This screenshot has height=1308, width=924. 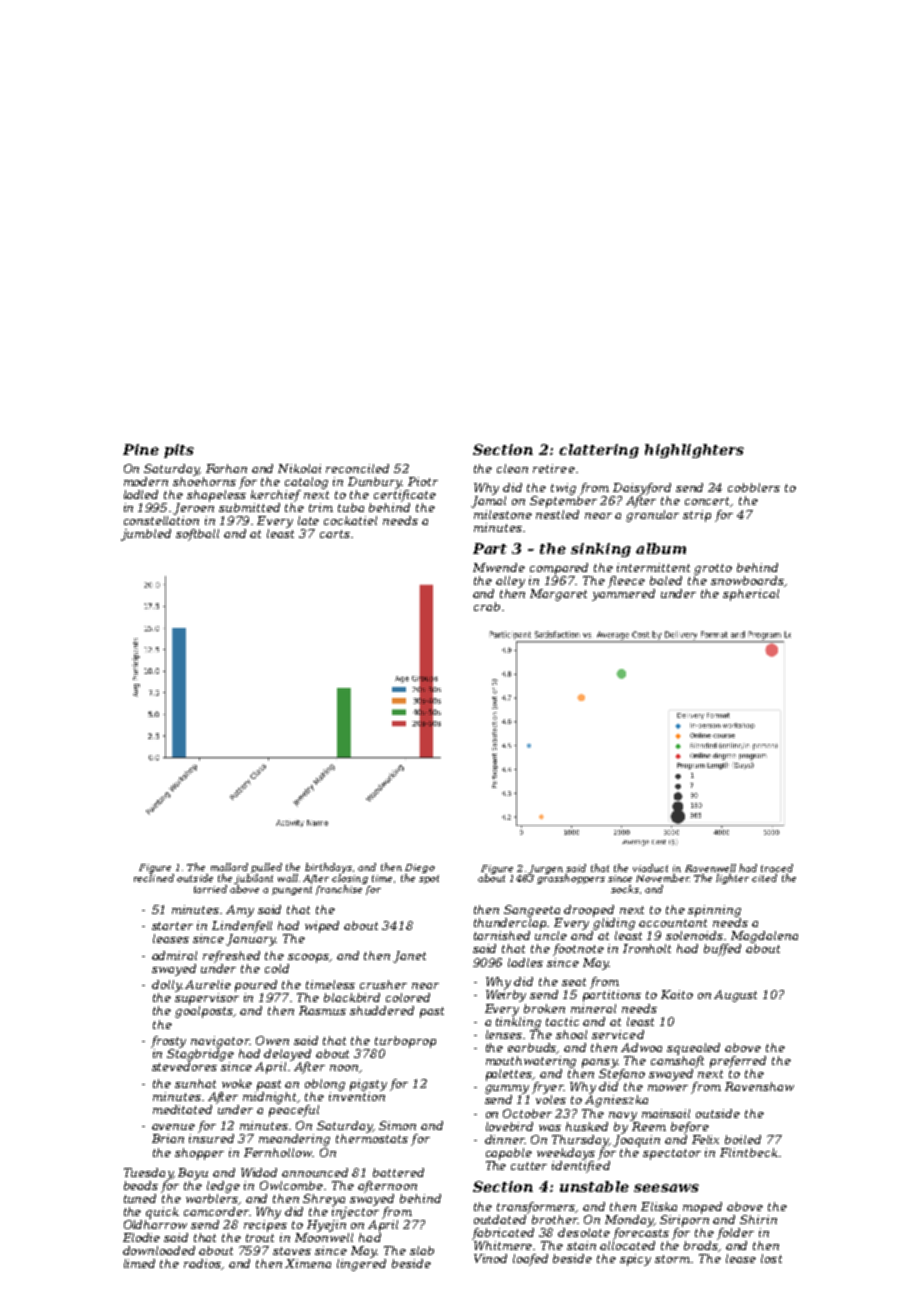 I want to click on pulled, so click(x=266, y=868).
